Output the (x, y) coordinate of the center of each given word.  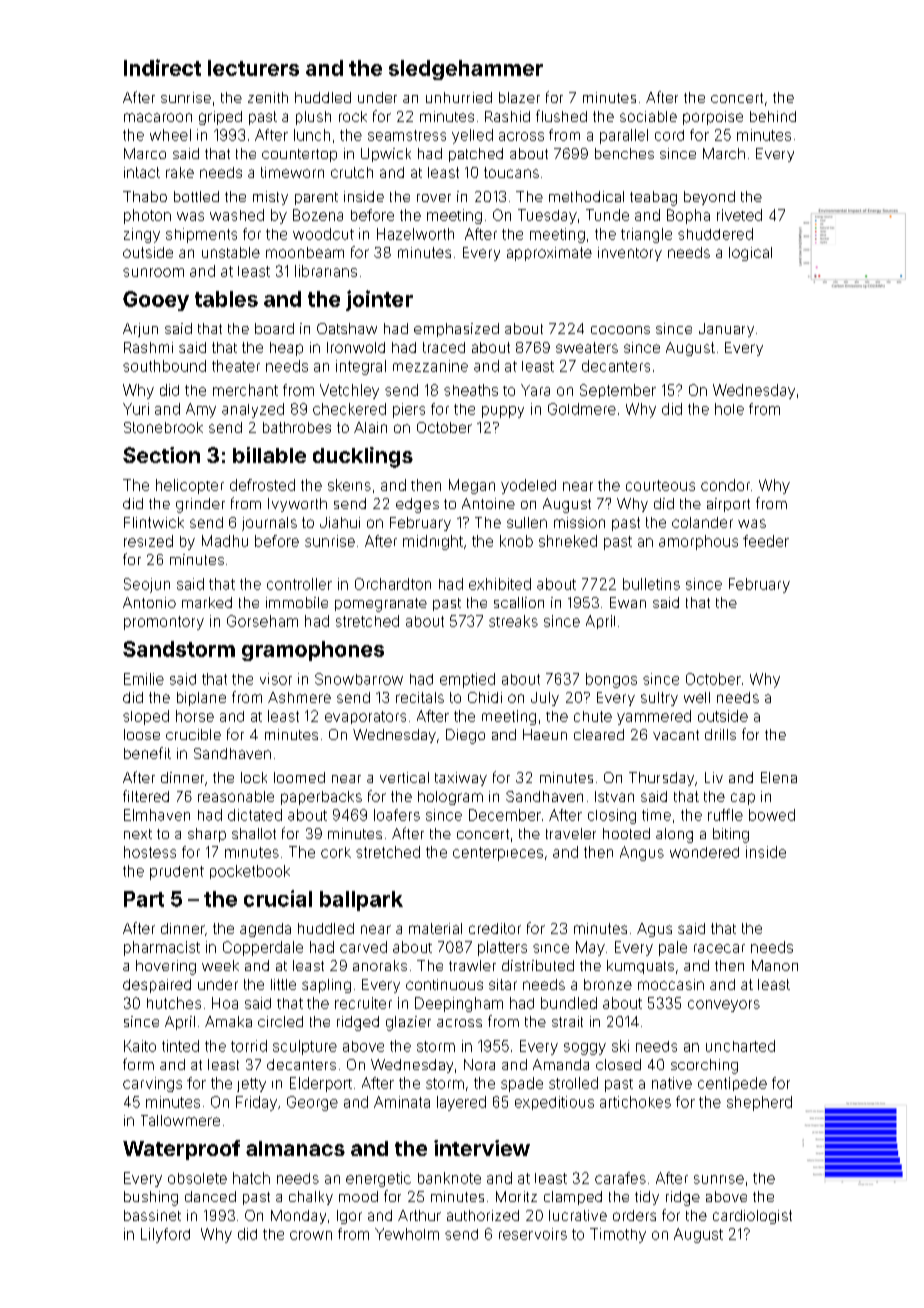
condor (725, 485)
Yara (535, 390)
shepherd (759, 1103)
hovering (166, 967)
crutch (352, 172)
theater (236, 366)
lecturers (253, 68)
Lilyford (165, 1235)
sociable (648, 116)
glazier (408, 1023)
